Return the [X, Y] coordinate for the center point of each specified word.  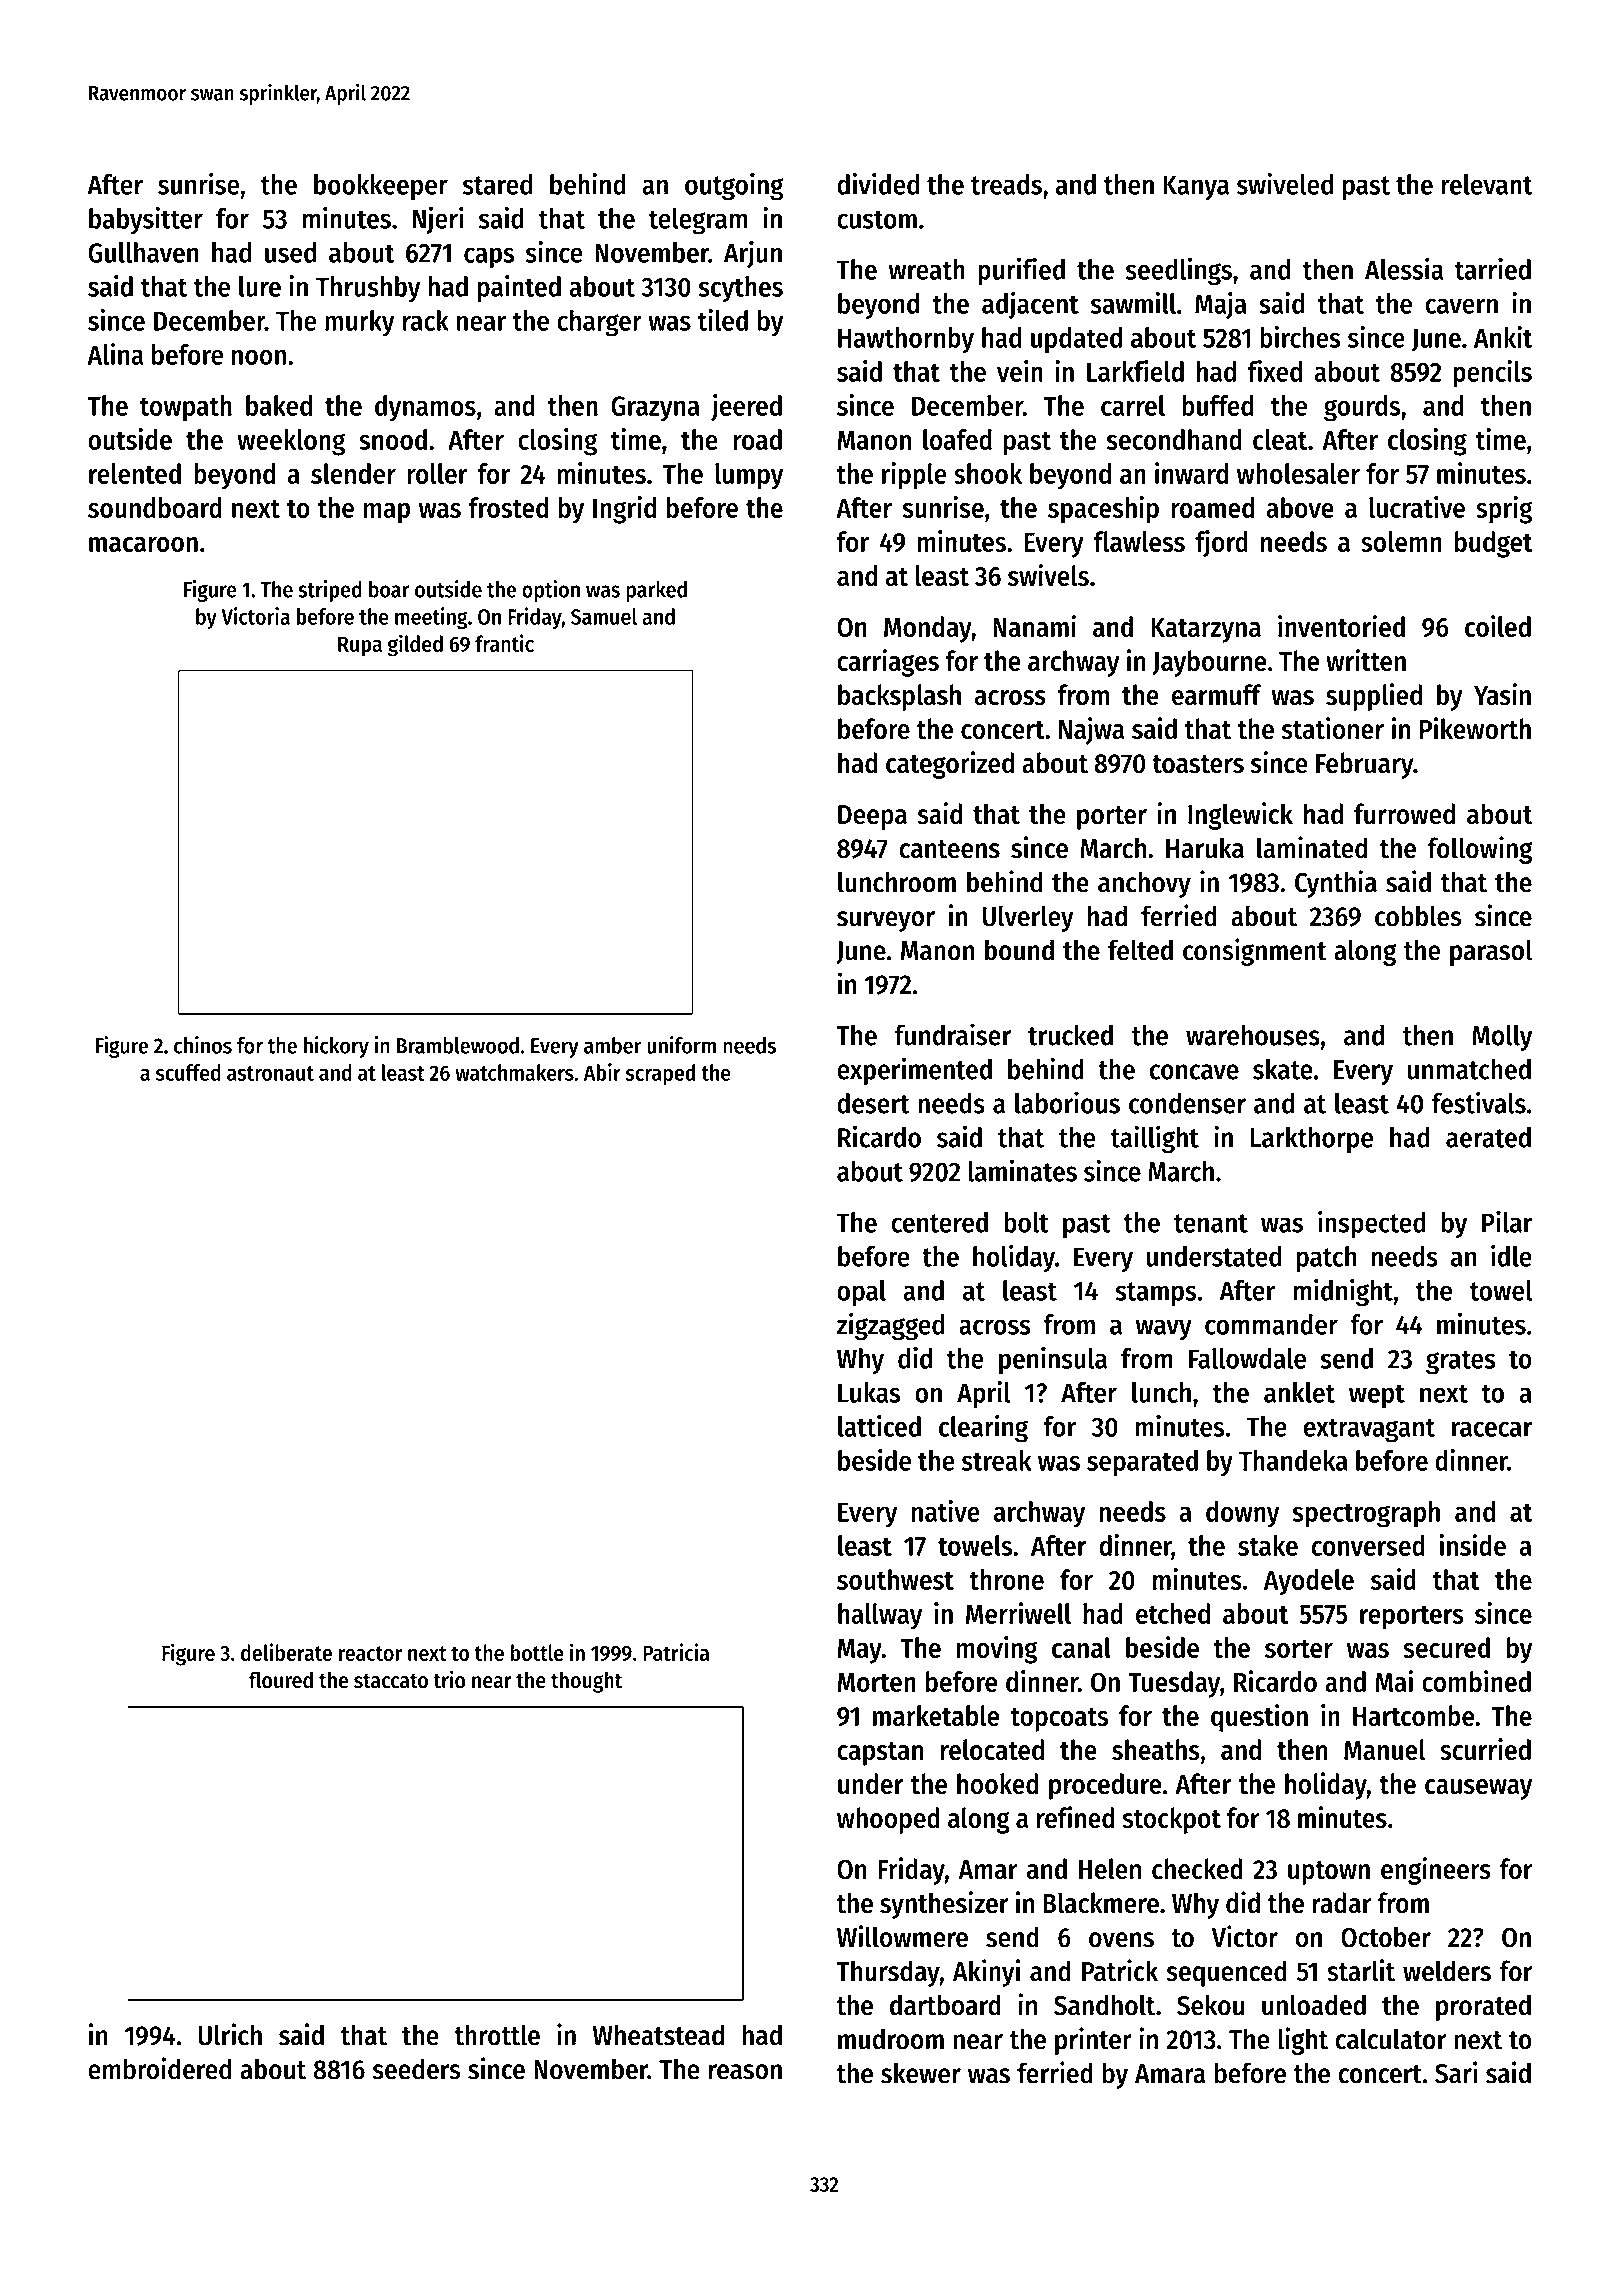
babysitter [146, 220]
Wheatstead [658, 2035]
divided [878, 183]
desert [873, 1103]
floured [281, 1680]
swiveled [1285, 184]
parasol [1491, 952]
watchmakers [514, 1072]
